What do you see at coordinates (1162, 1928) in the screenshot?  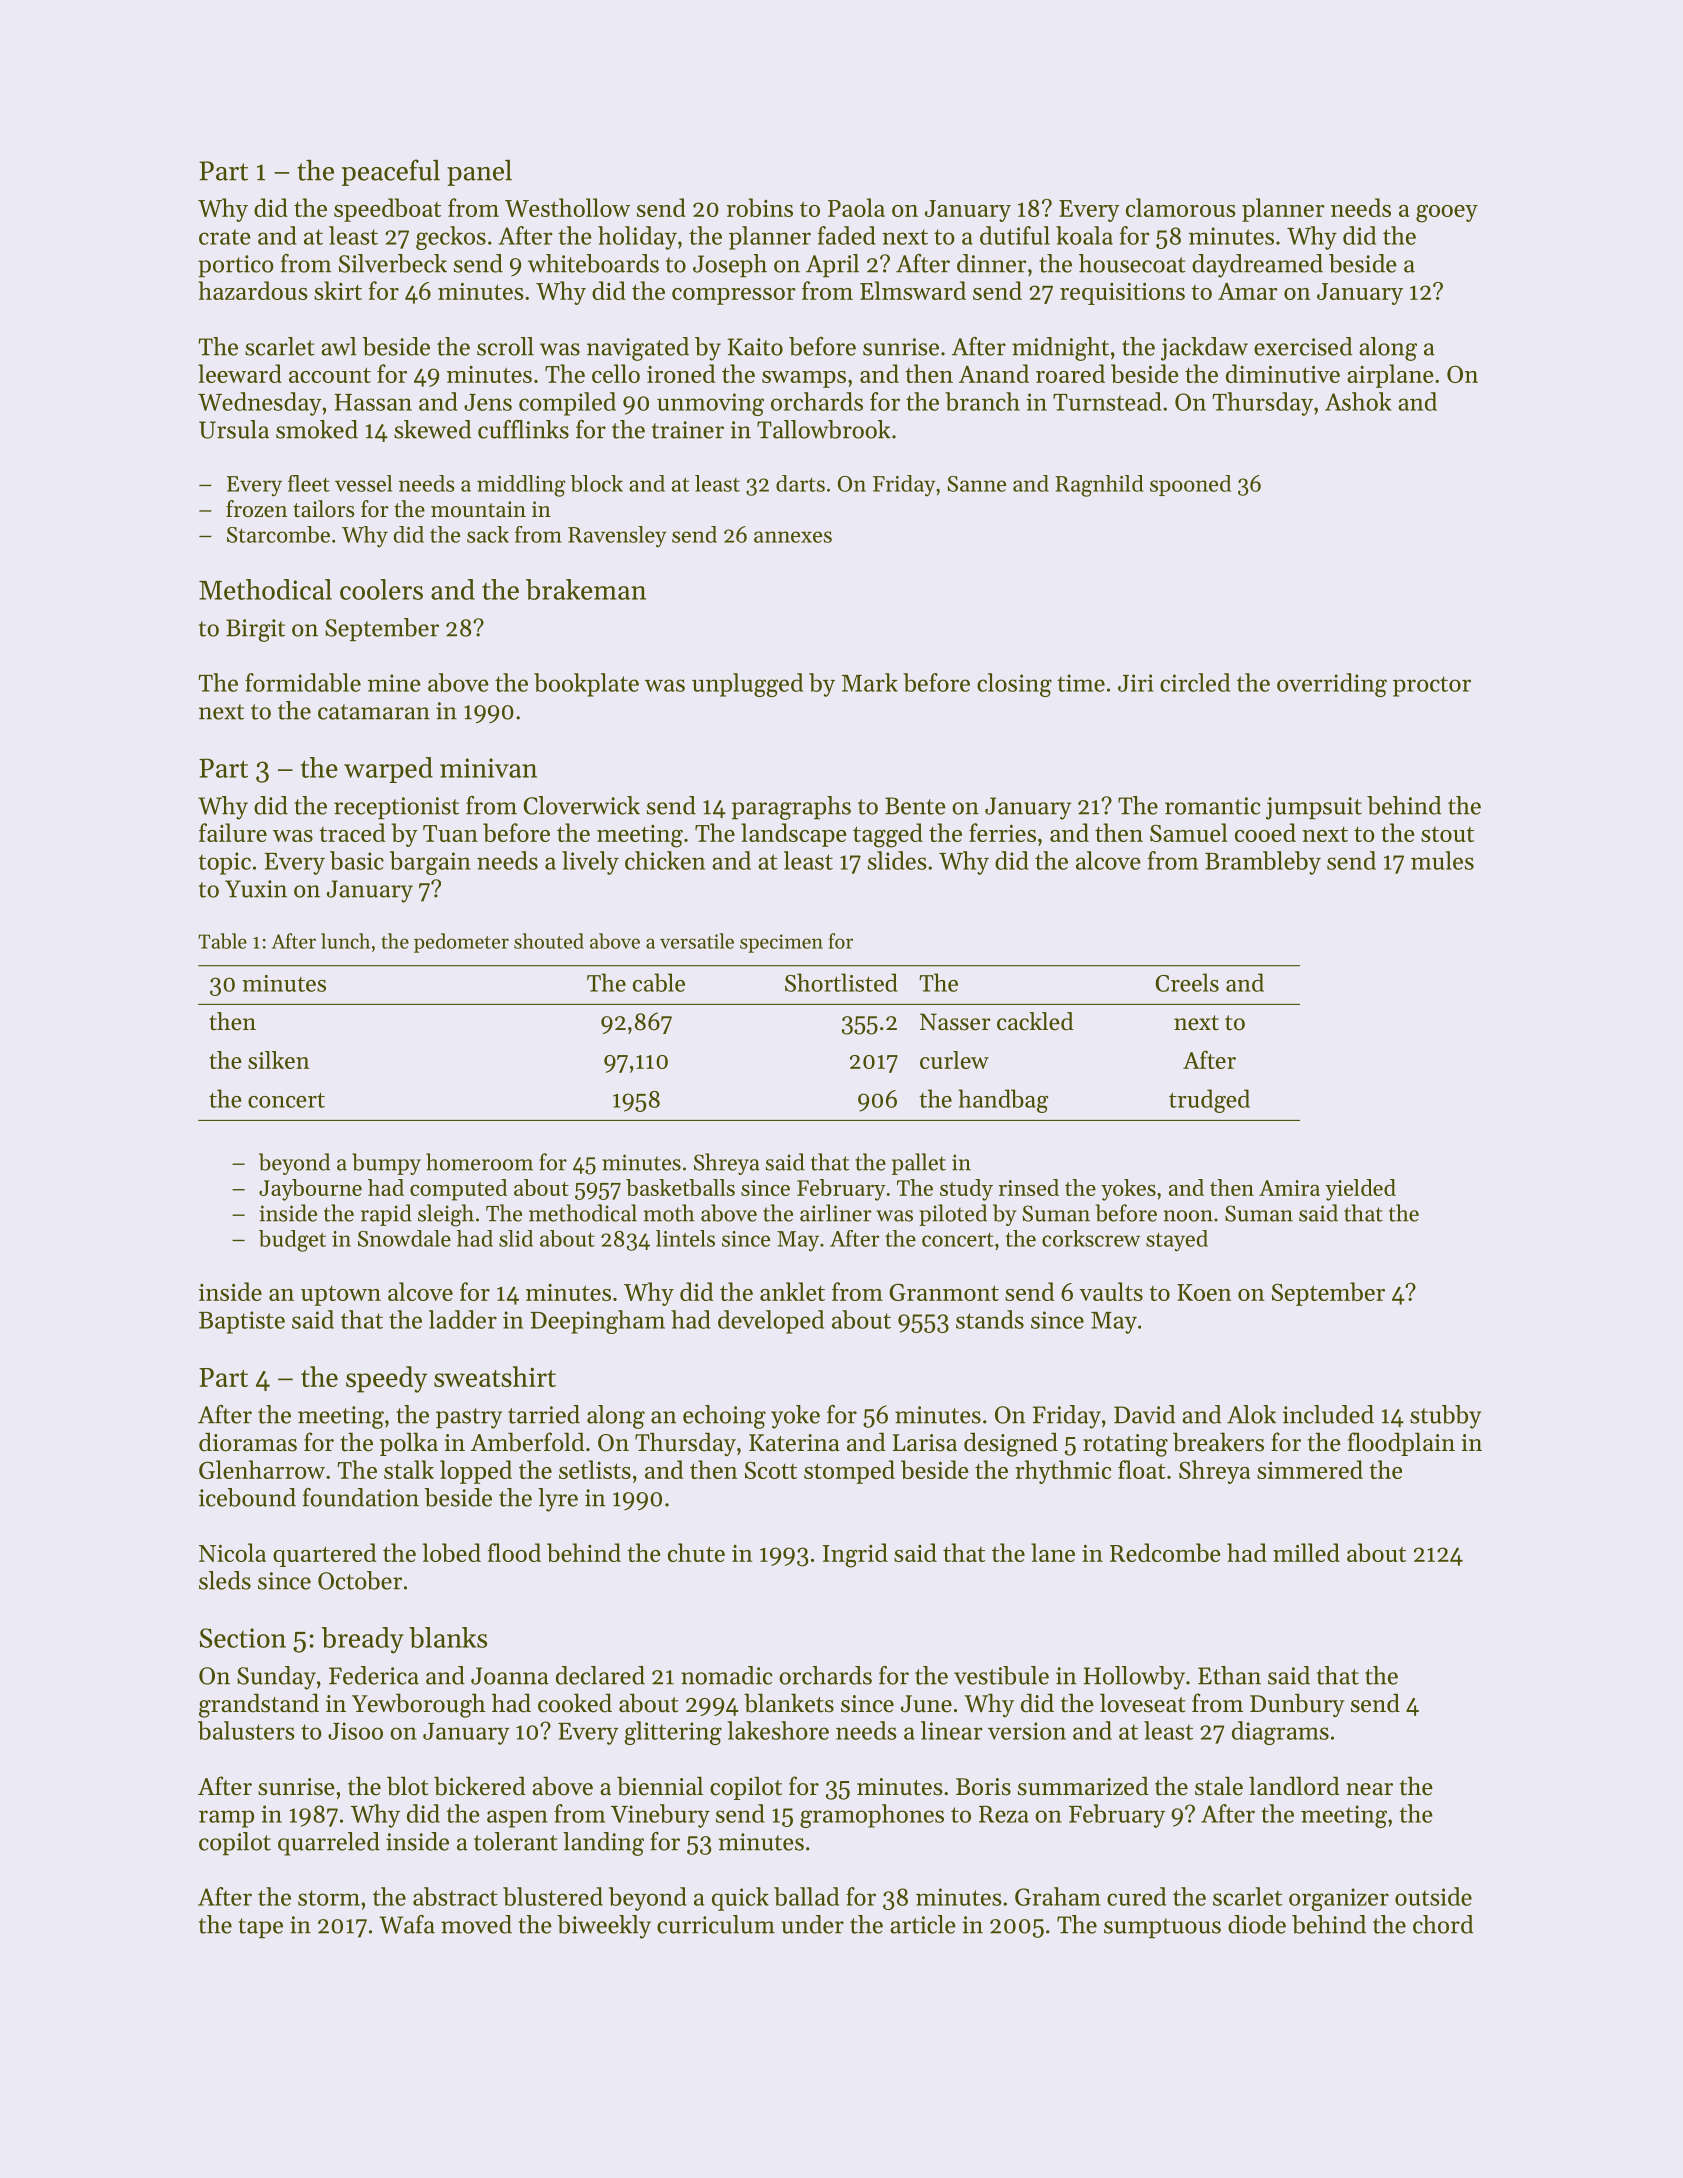 I see `sumptuous` at bounding box center [1162, 1928].
